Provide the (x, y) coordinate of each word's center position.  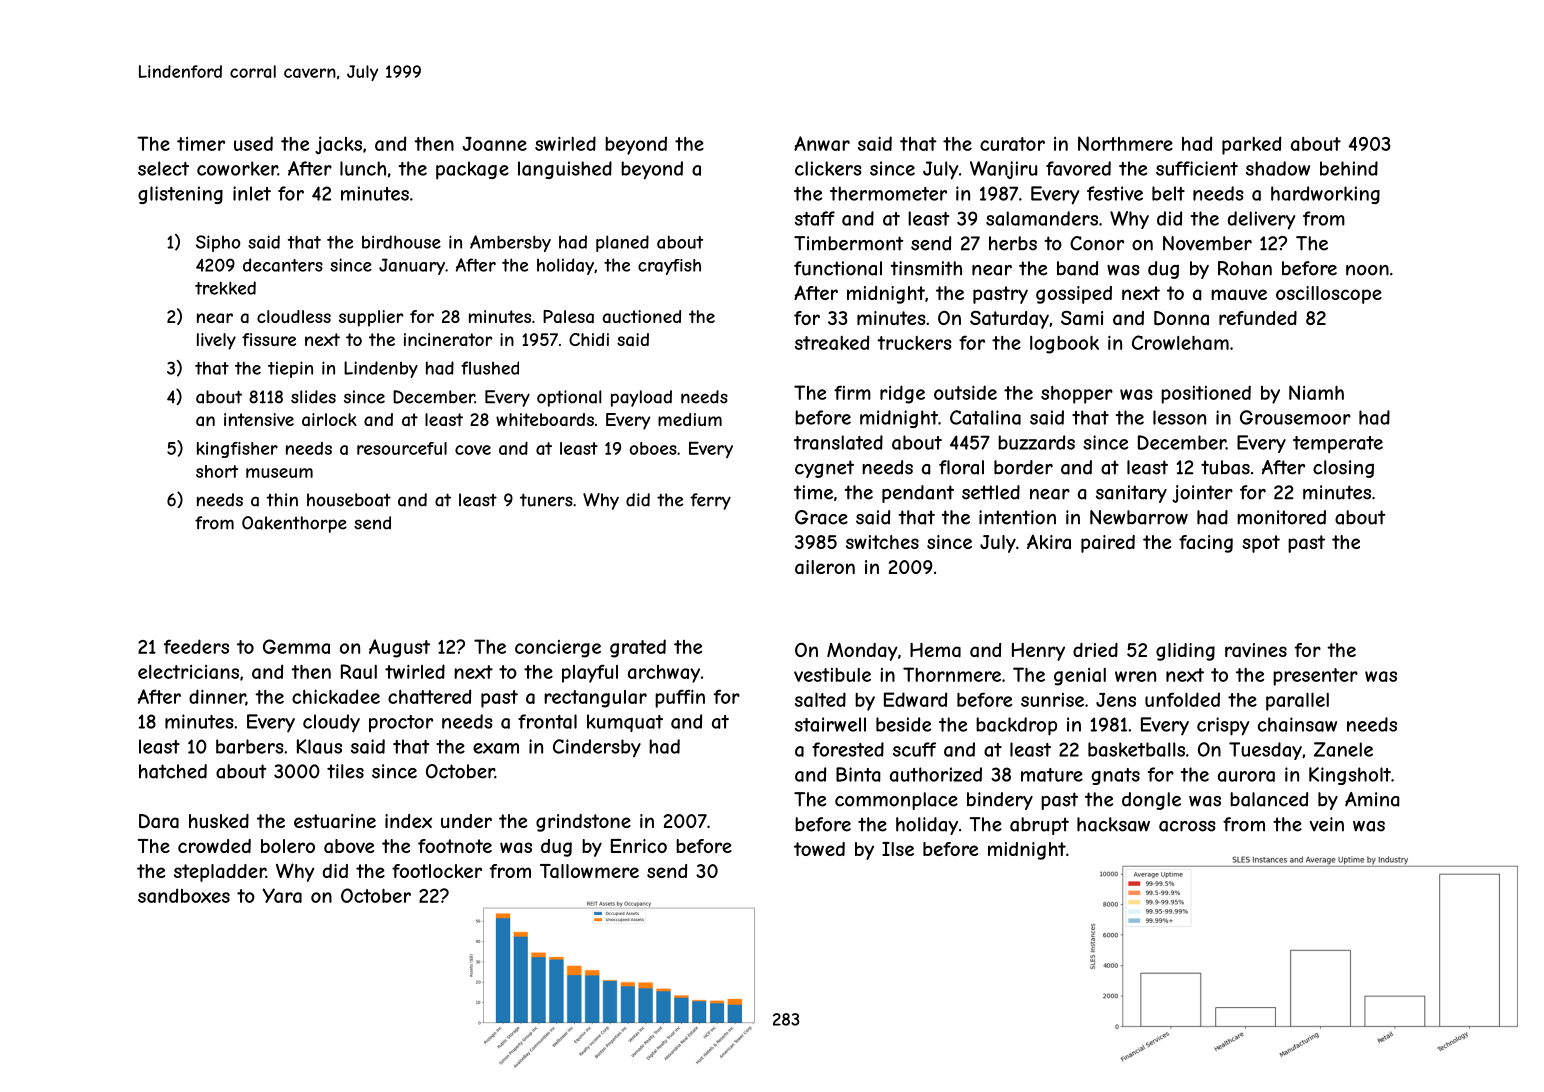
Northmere (1125, 143)
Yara (282, 895)
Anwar (822, 143)
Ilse (898, 849)
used (253, 143)
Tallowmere (589, 871)
